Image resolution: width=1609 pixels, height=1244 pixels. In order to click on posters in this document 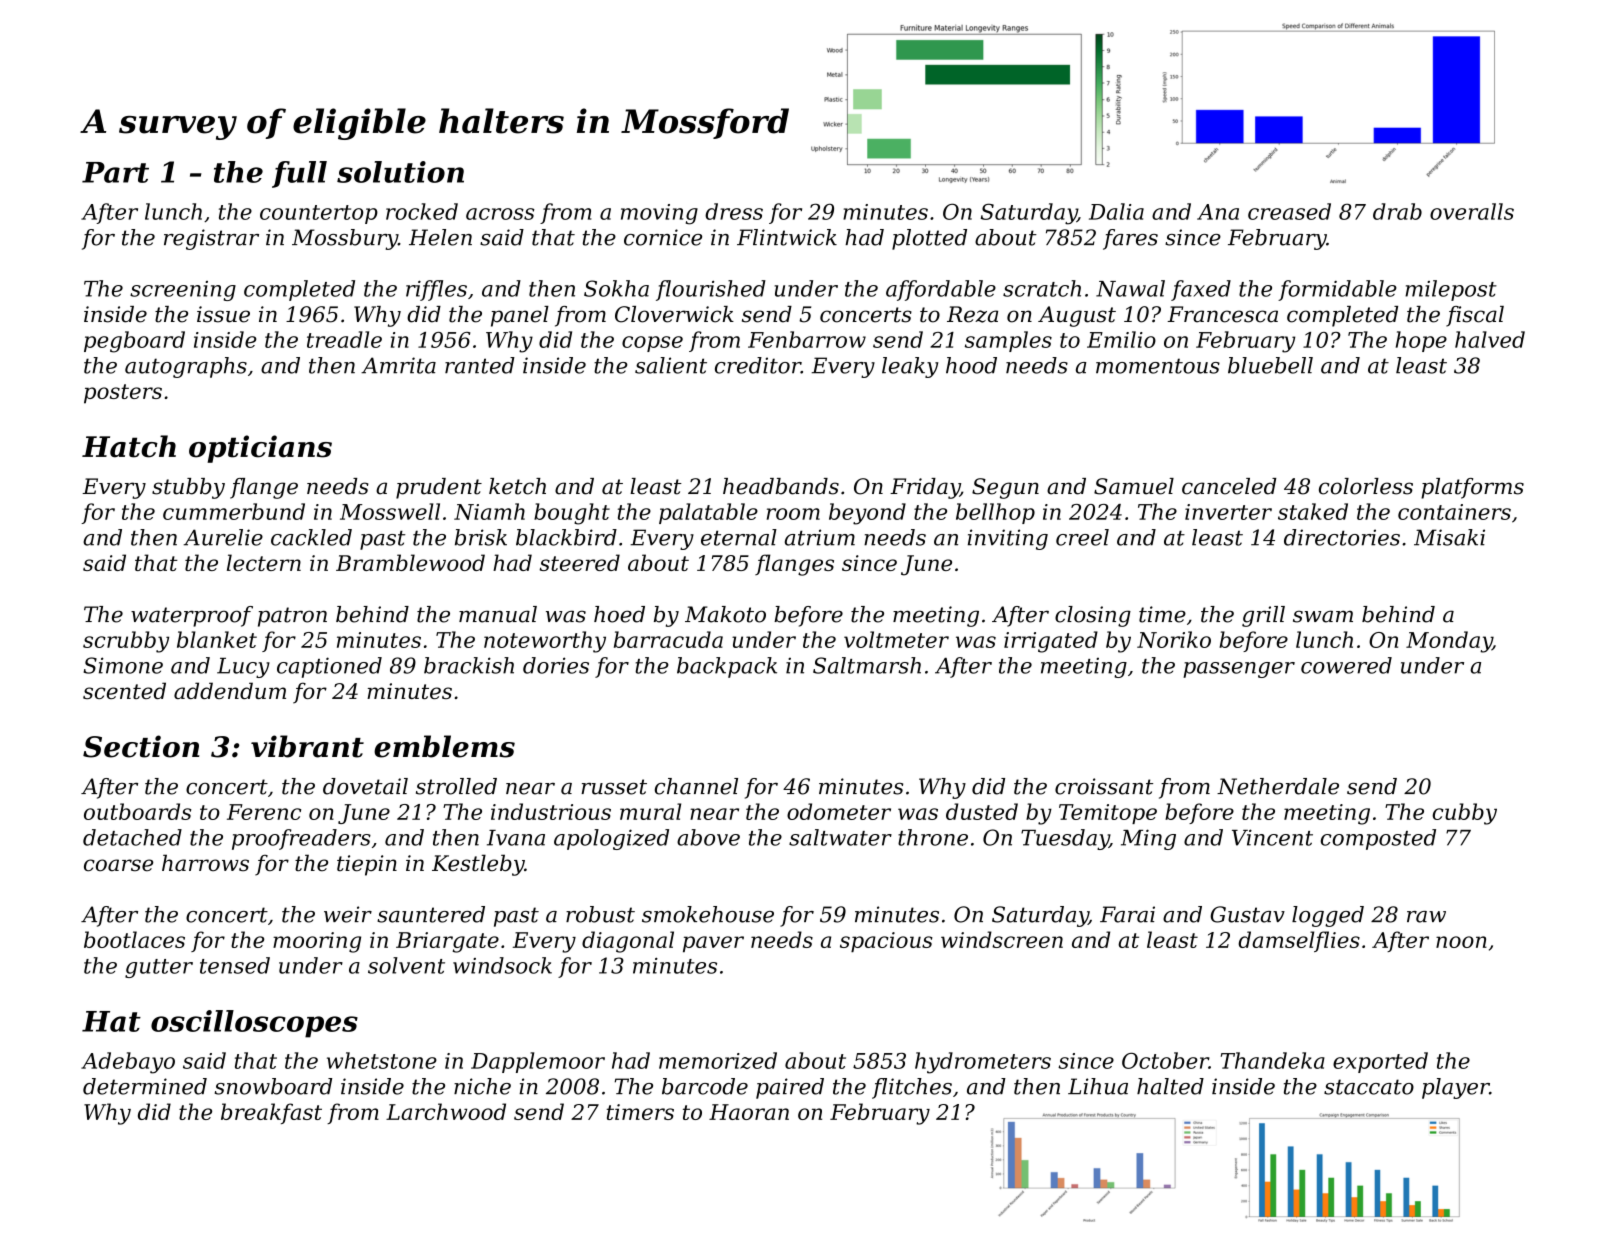, I will do `click(123, 394)`.
